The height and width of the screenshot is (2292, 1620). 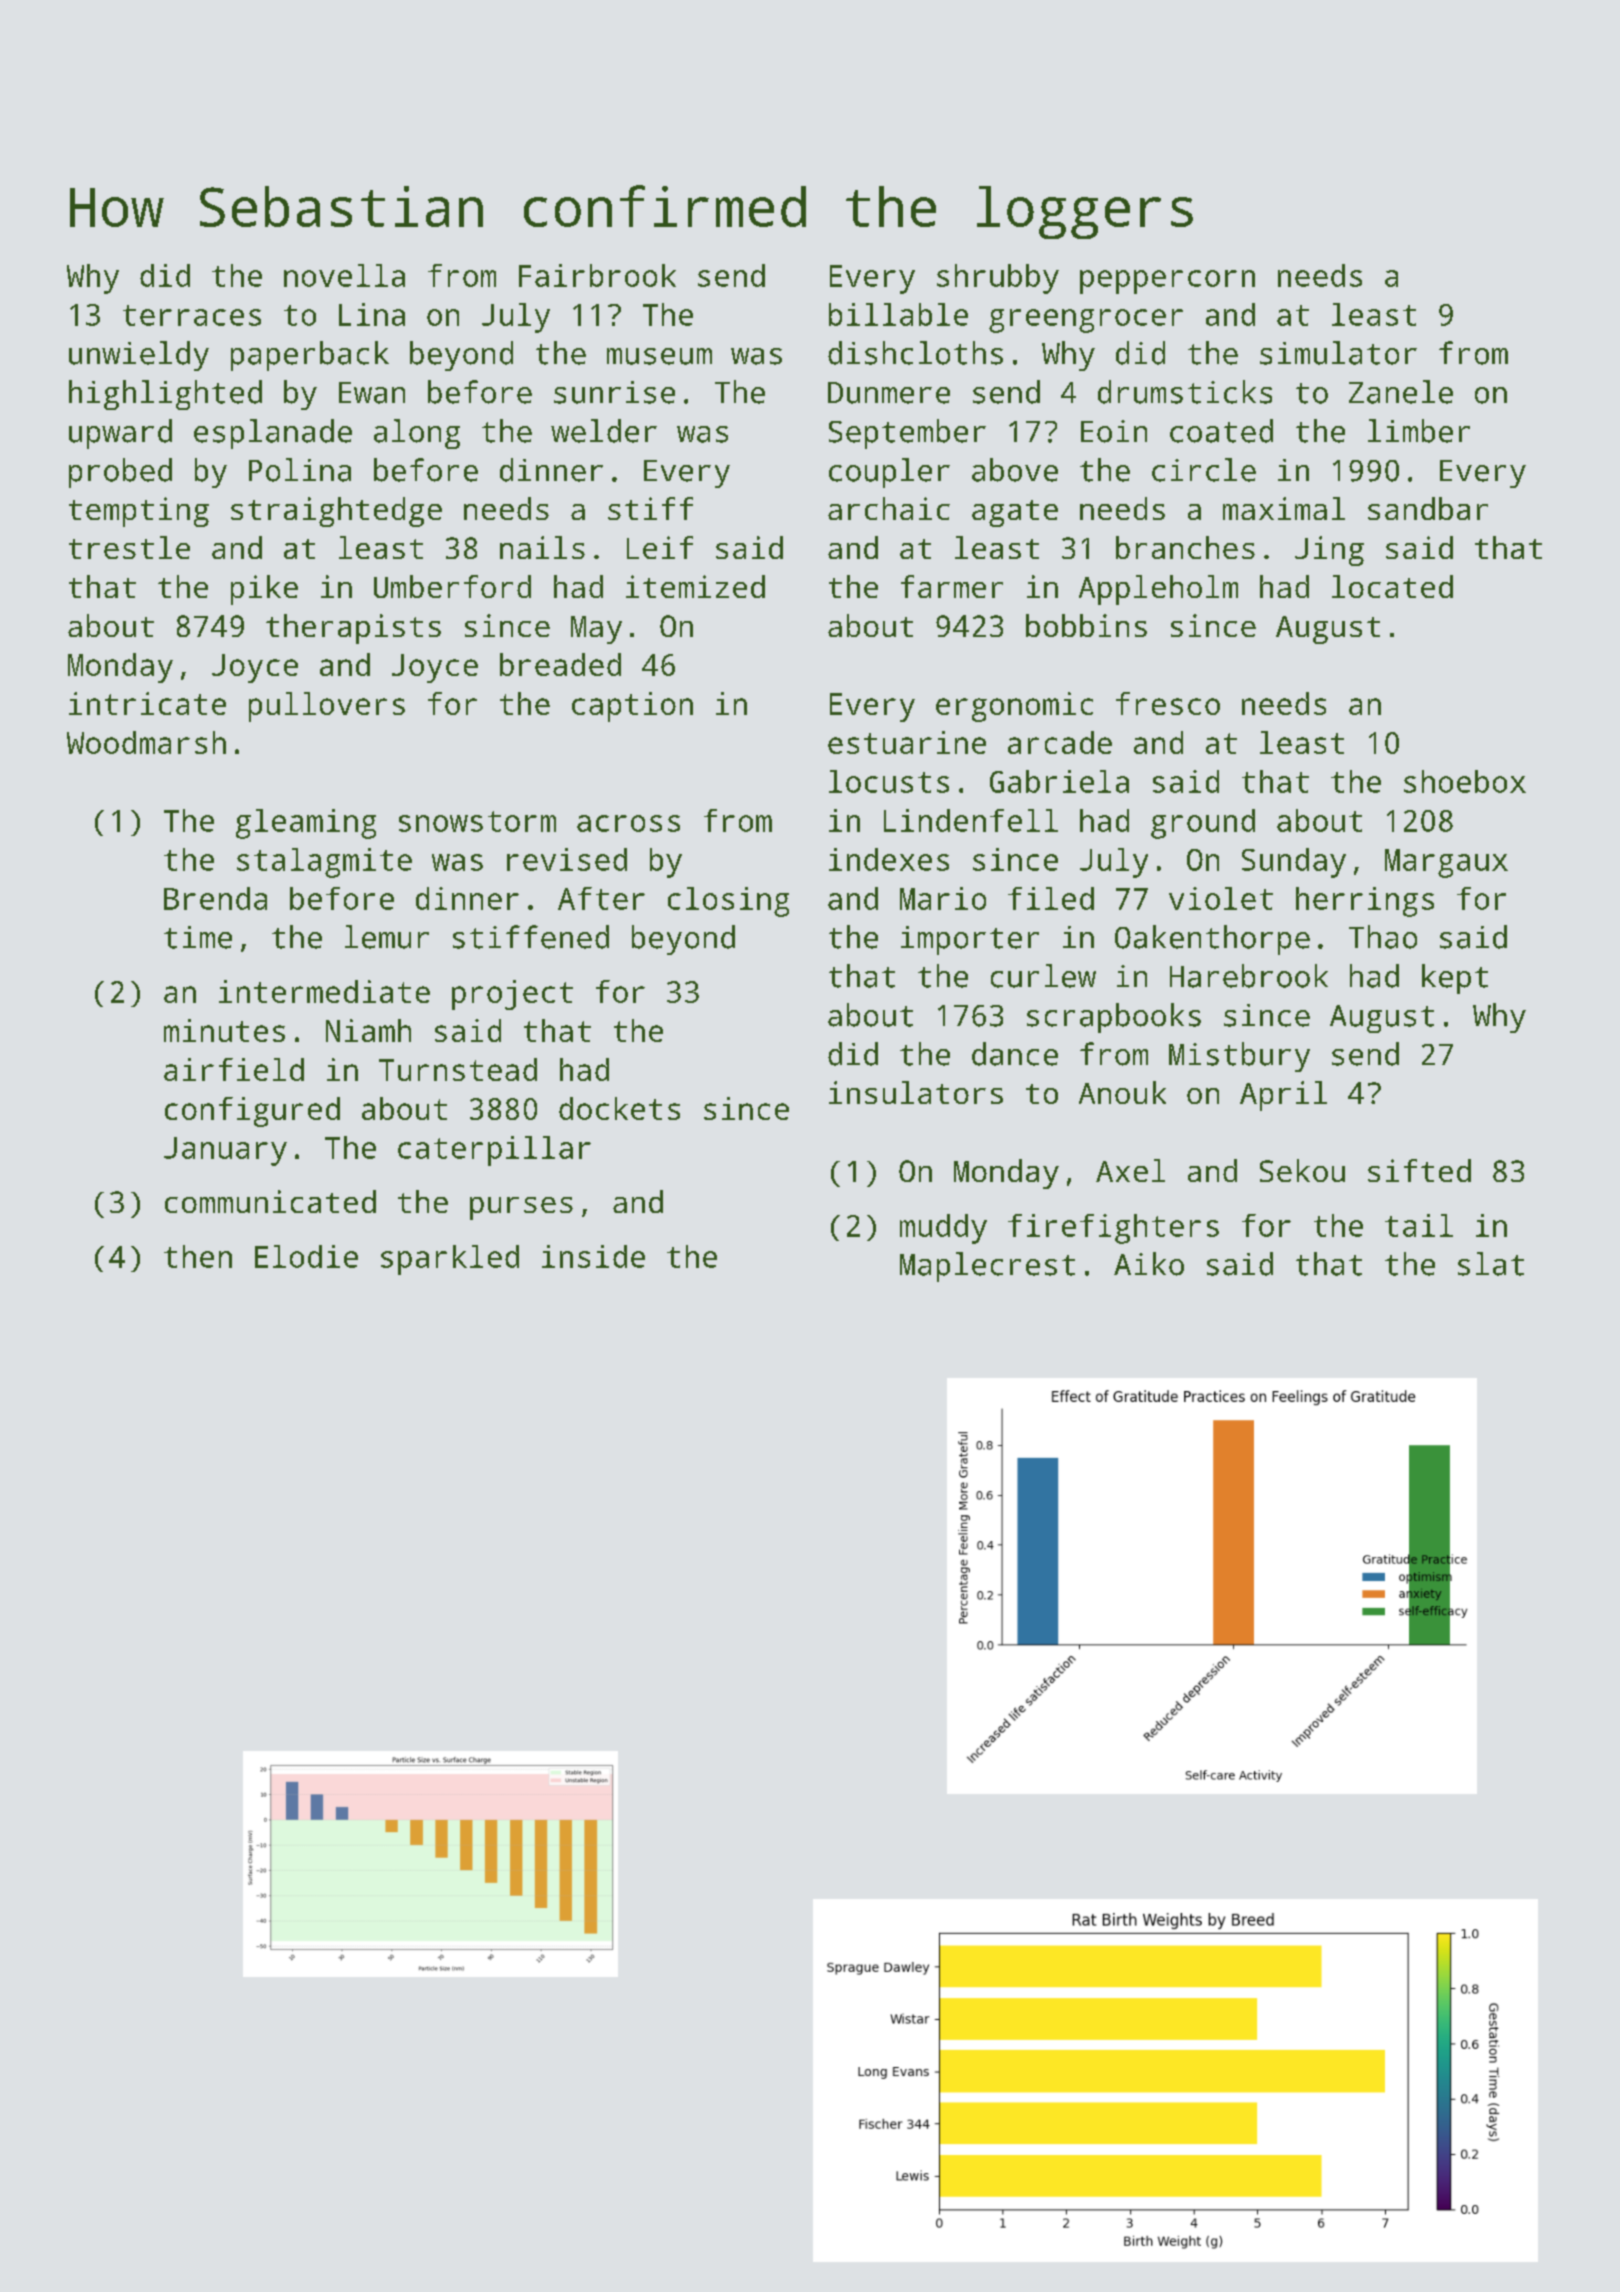 What do you see at coordinates (604, 431) in the screenshot?
I see `welder` at bounding box center [604, 431].
